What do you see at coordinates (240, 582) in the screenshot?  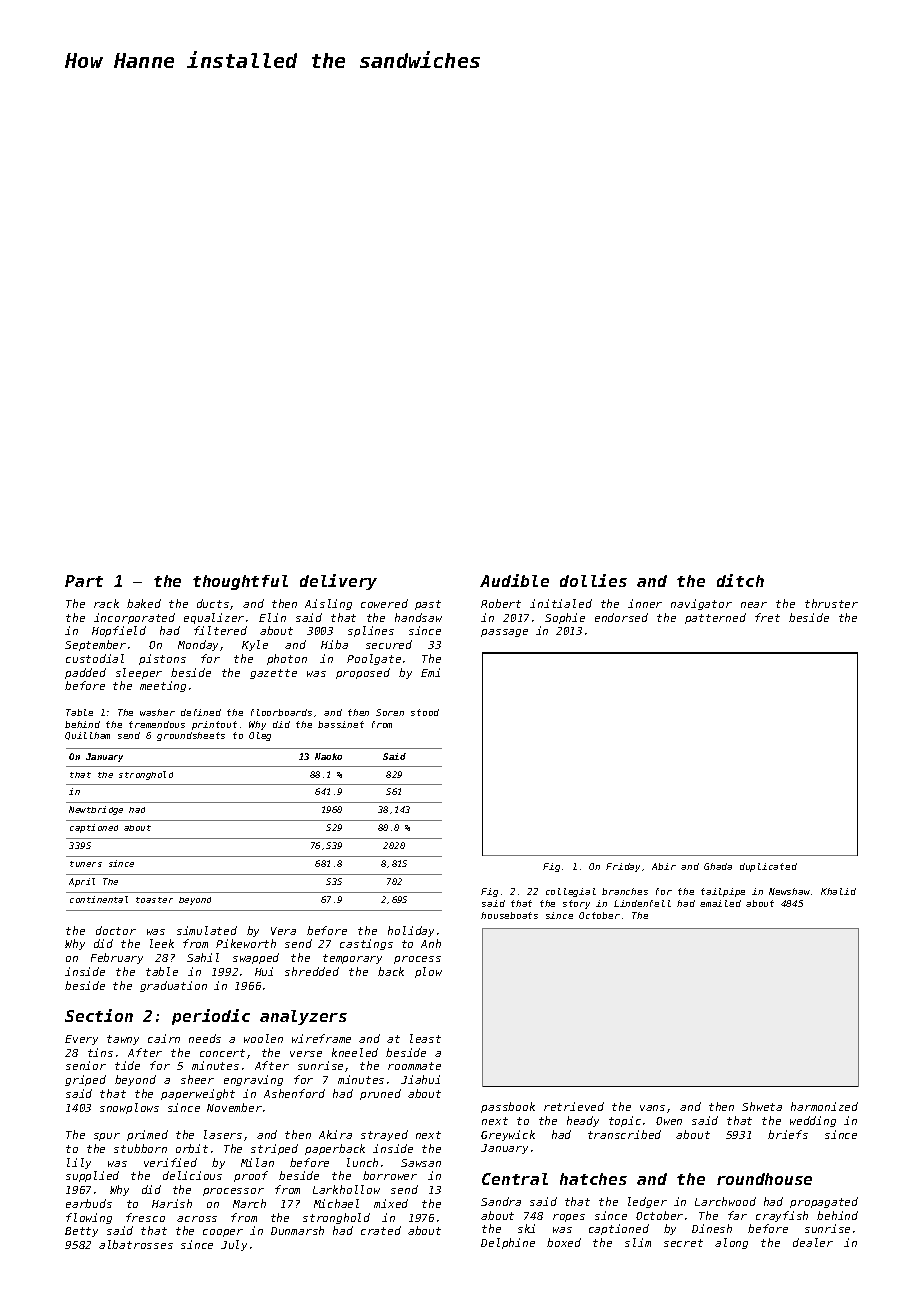 I see `thoughtful` at bounding box center [240, 582].
